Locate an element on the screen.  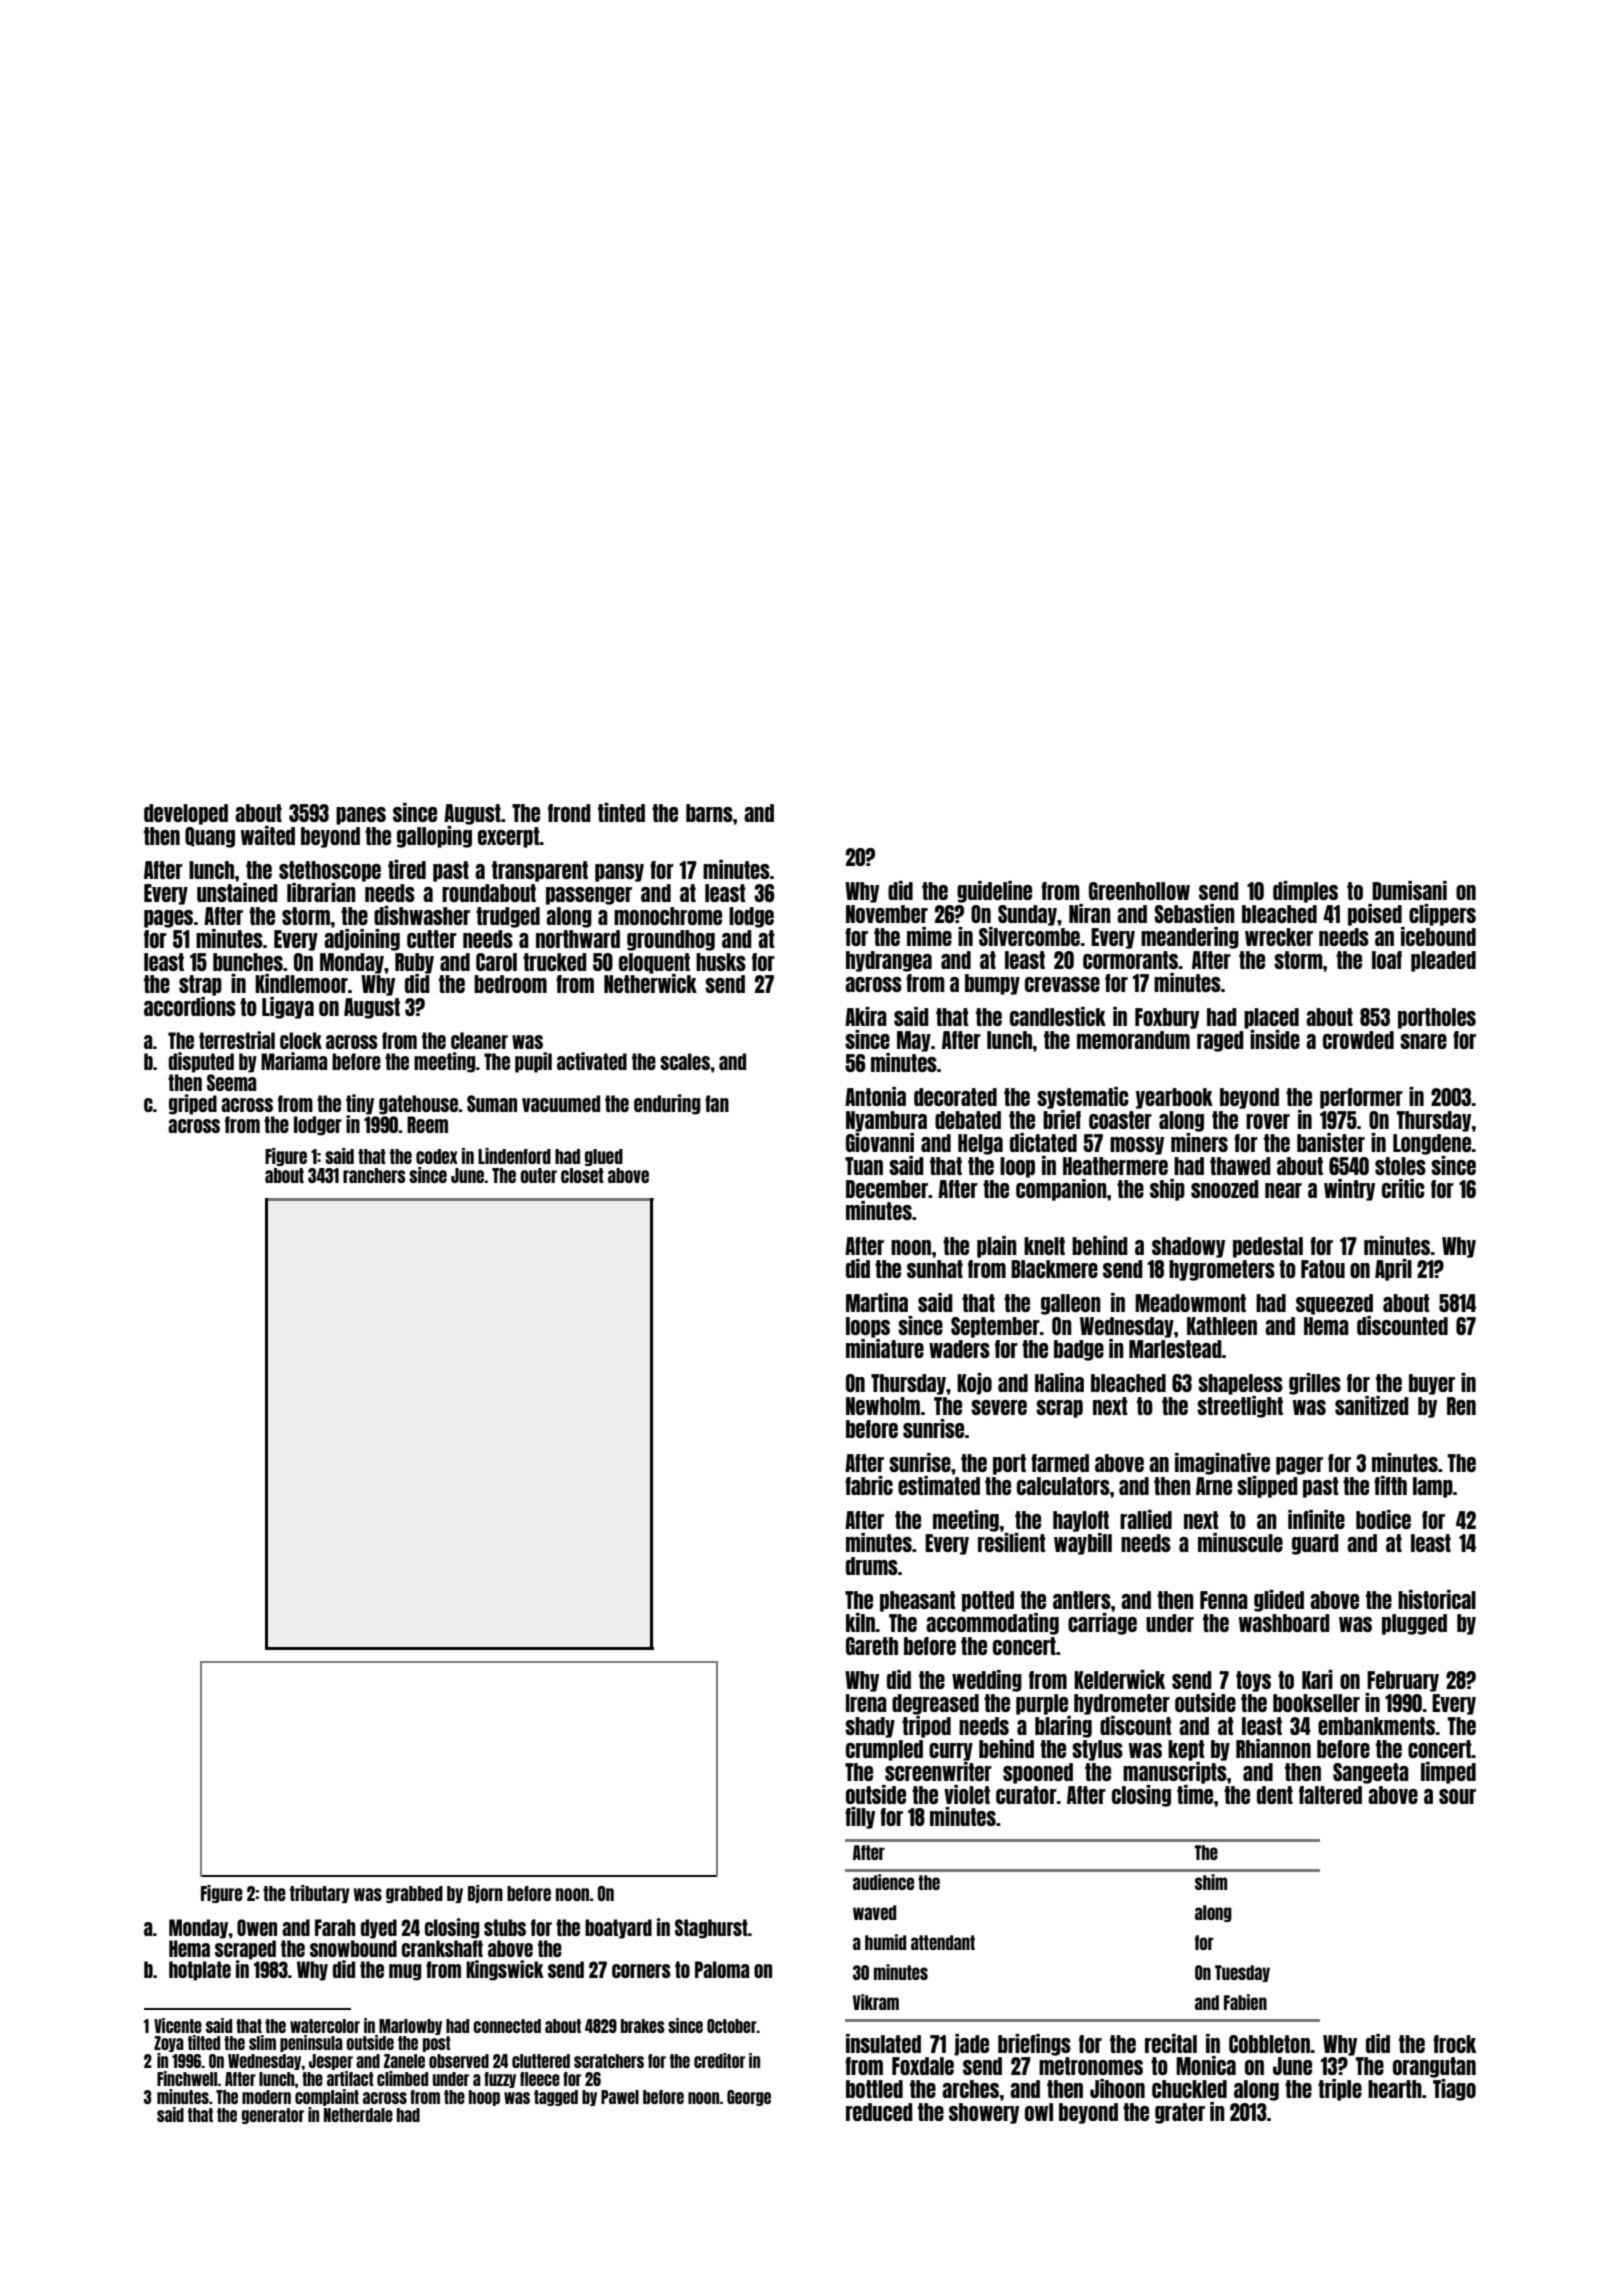
tributary is located at coordinates (320, 1894).
